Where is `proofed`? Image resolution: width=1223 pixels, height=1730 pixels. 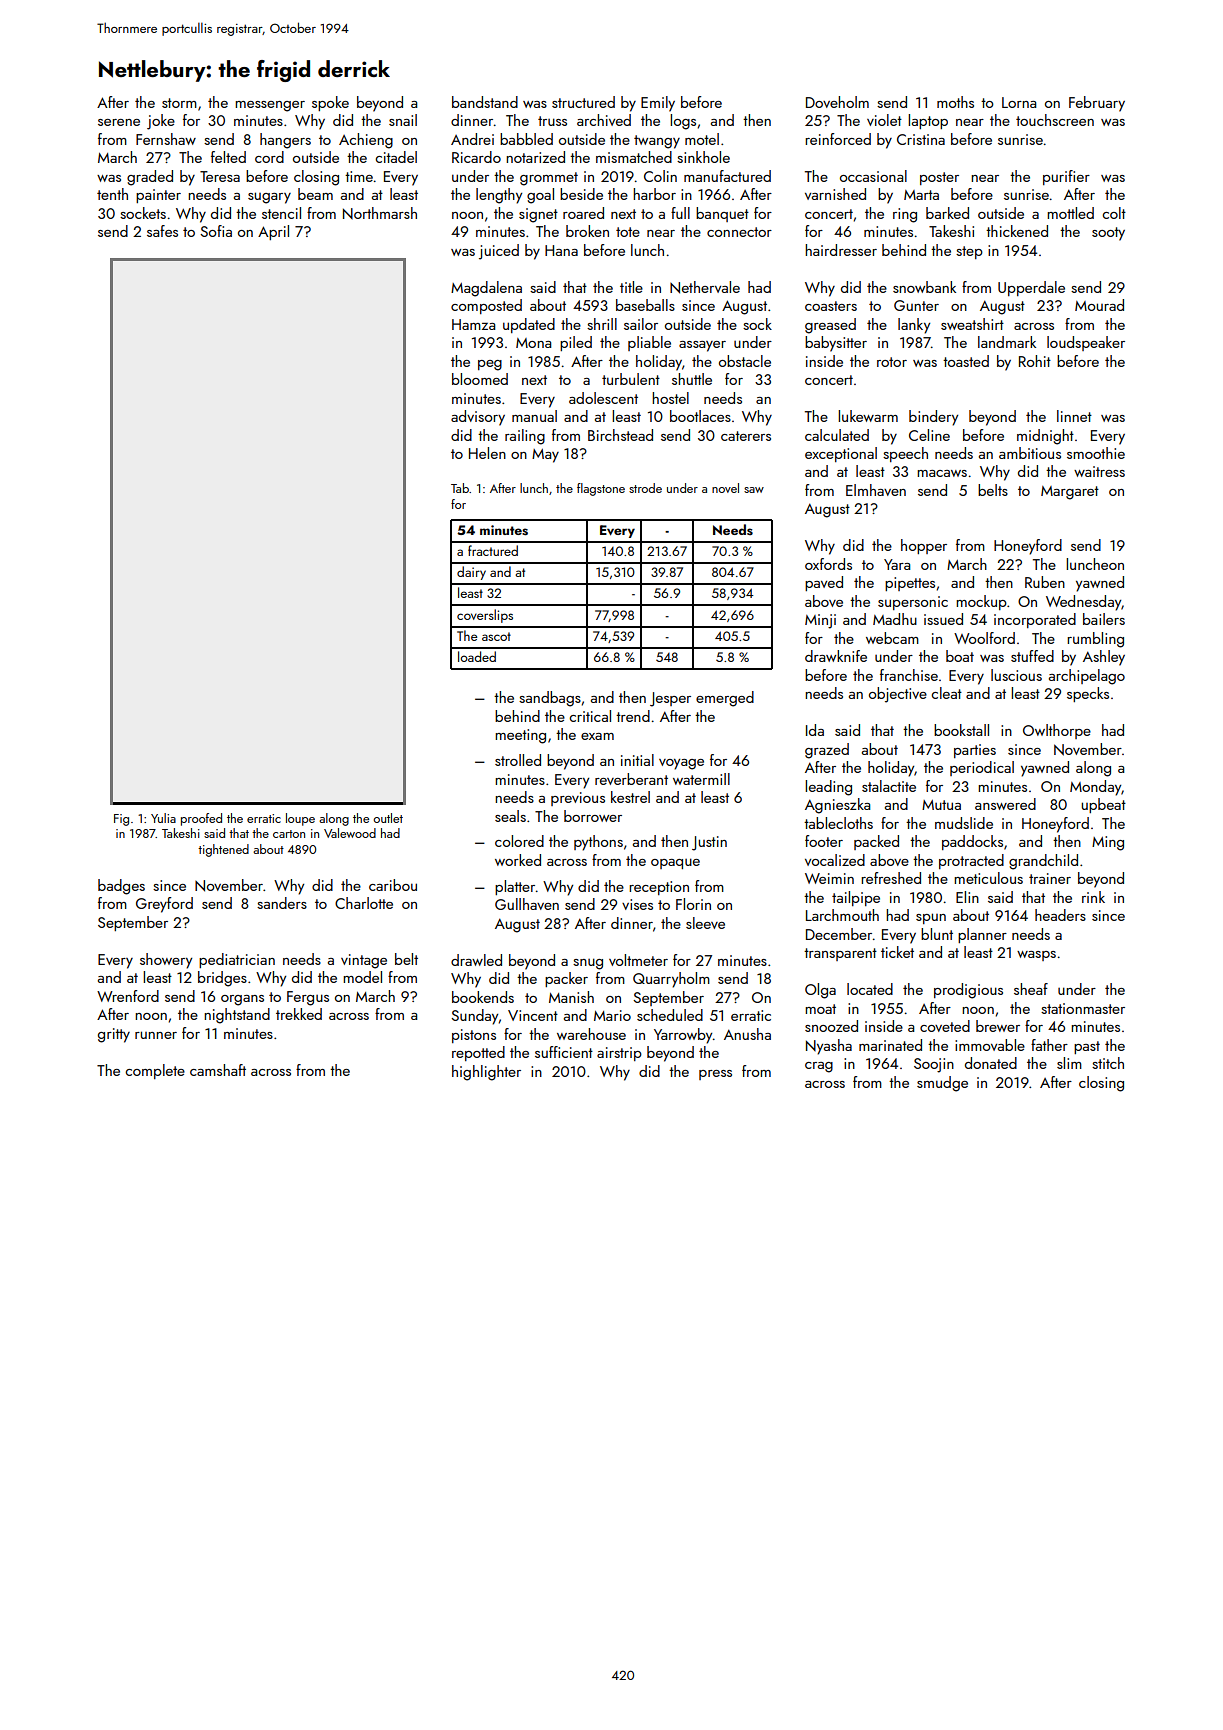
proofed is located at coordinates (201, 819).
